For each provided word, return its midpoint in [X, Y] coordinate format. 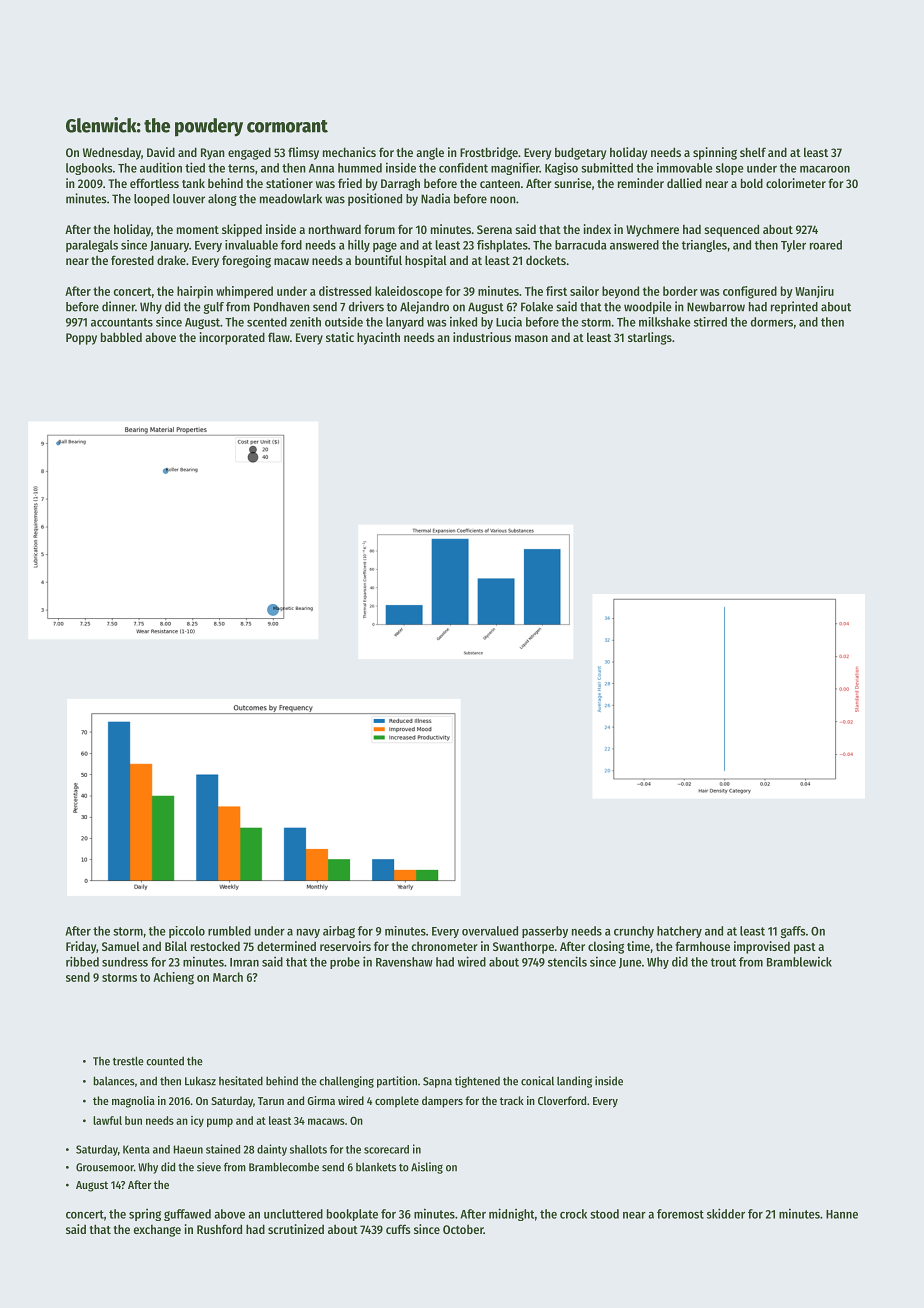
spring [145, 1215]
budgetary [580, 153]
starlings [650, 338]
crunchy [634, 932]
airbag [339, 932]
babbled [121, 337]
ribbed [82, 961]
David [161, 152]
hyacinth [378, 338]
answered [634, 245]
